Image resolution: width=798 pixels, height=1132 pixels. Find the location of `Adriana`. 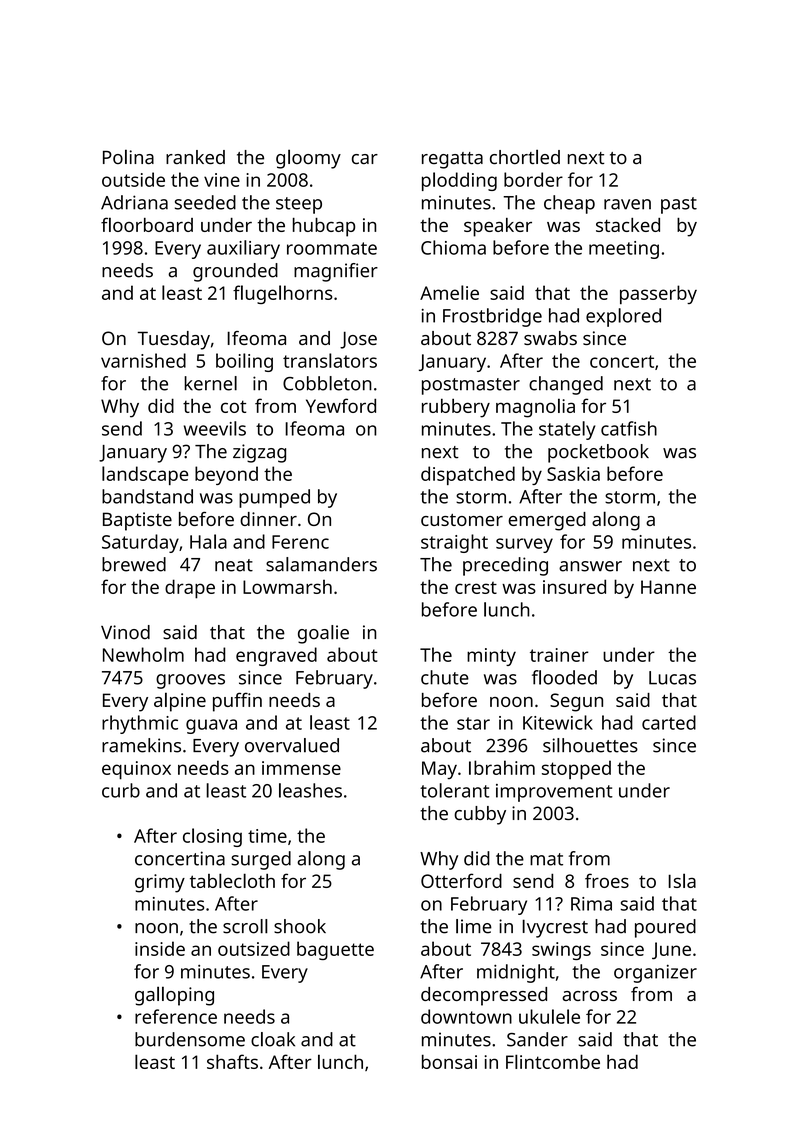

Adriana is located at coordinates (134, 202).
